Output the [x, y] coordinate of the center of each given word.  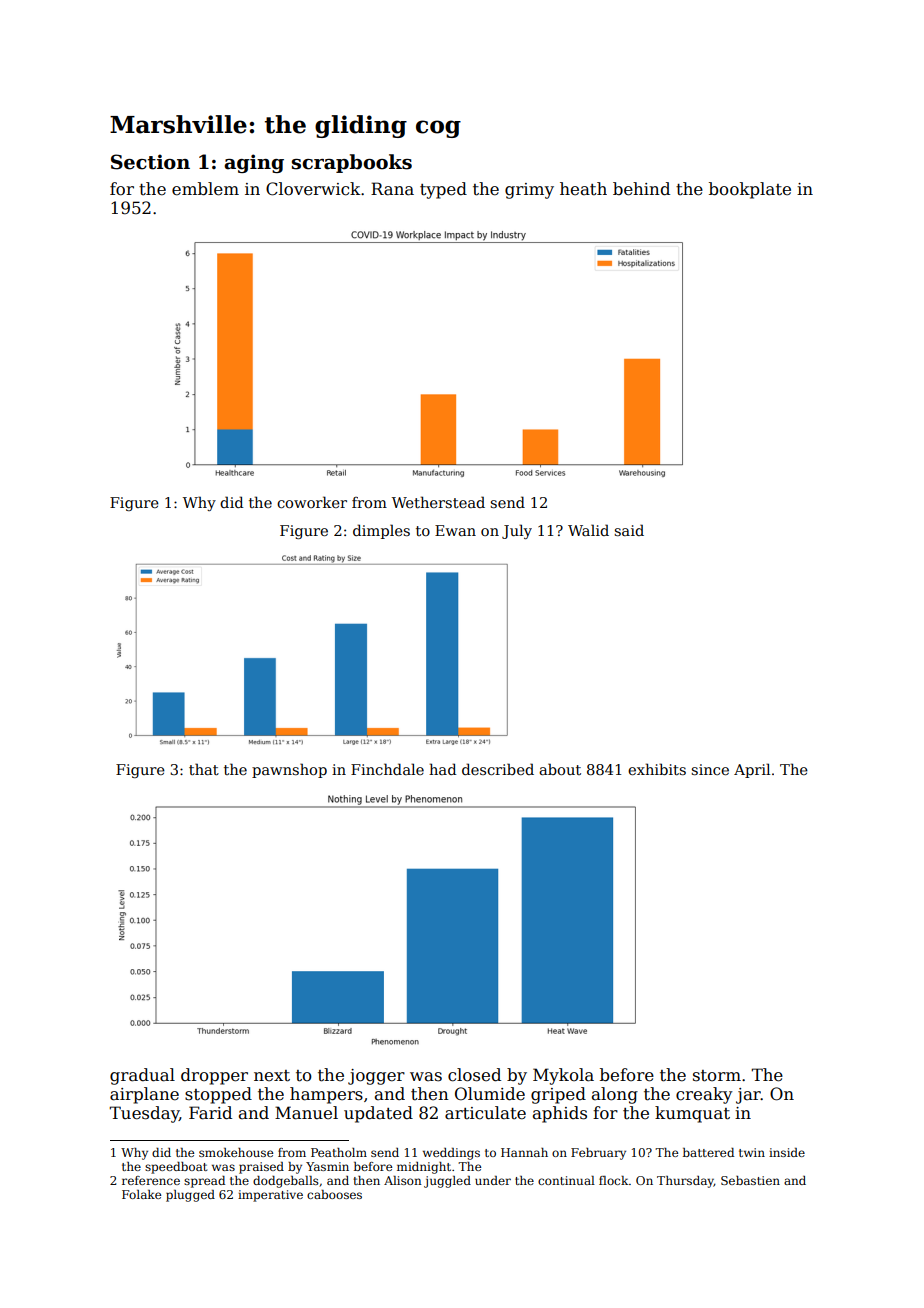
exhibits [657, 769]
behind [641, 189]
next [272, 1076]
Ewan [455, 530]
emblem [205, 189]
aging [254, 163]
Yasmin [327, 1166]
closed [474, 1075]
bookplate [750, 190]
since [710, 769]
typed [443, 190]
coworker [312, 502]
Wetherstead [438, 502]
